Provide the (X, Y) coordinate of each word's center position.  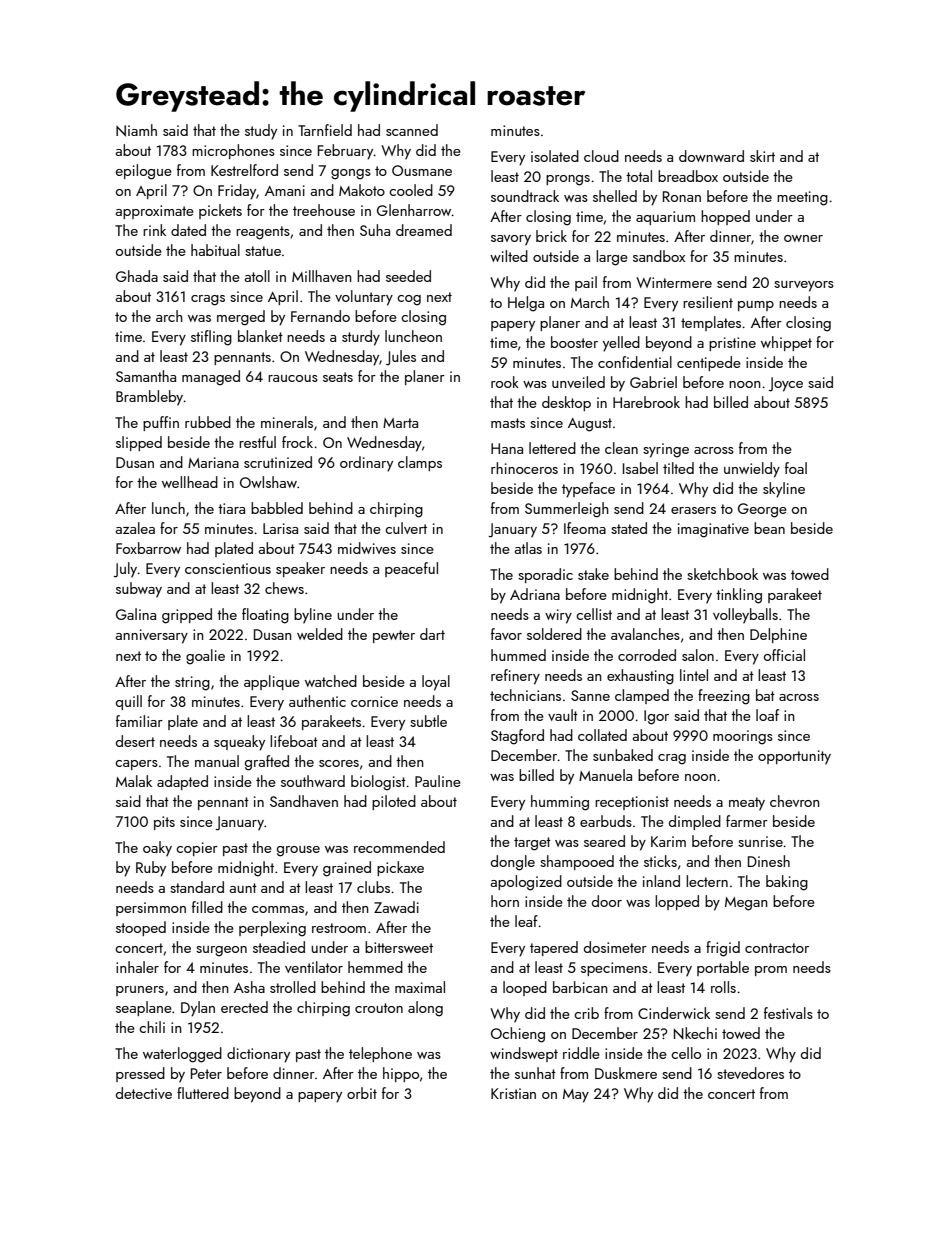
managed (211, 378)
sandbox (659, 256)
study (261, 132)
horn (505, 901)
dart (432, 634)
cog (409, 300)
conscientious (228, 568)
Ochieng (518, 1035)
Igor (656, 717)
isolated (555, 156)
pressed (140, 1074)
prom (771, 971)
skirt (762, 156)
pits (164, 823)
